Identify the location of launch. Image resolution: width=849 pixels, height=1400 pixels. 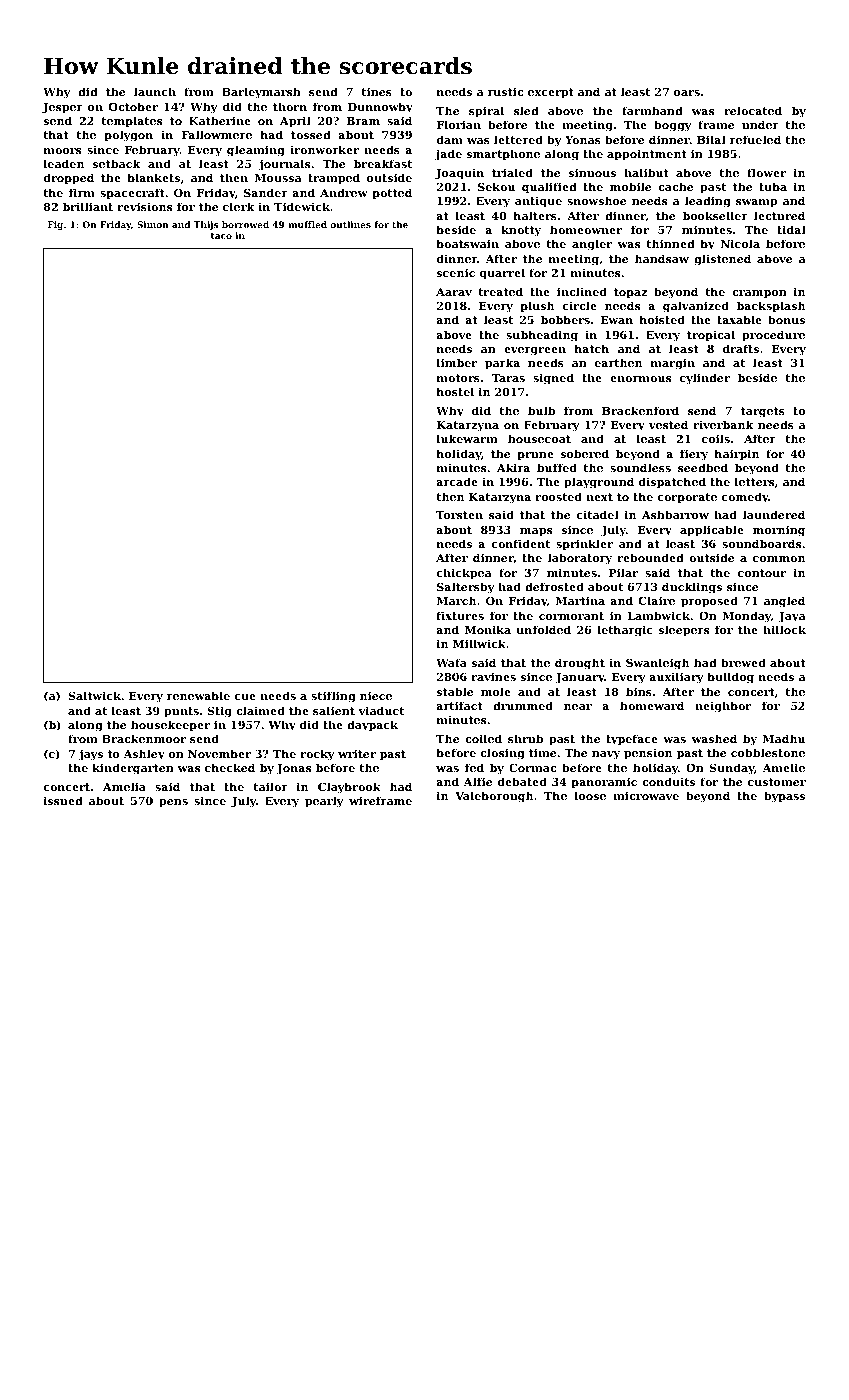
(155, 91).
